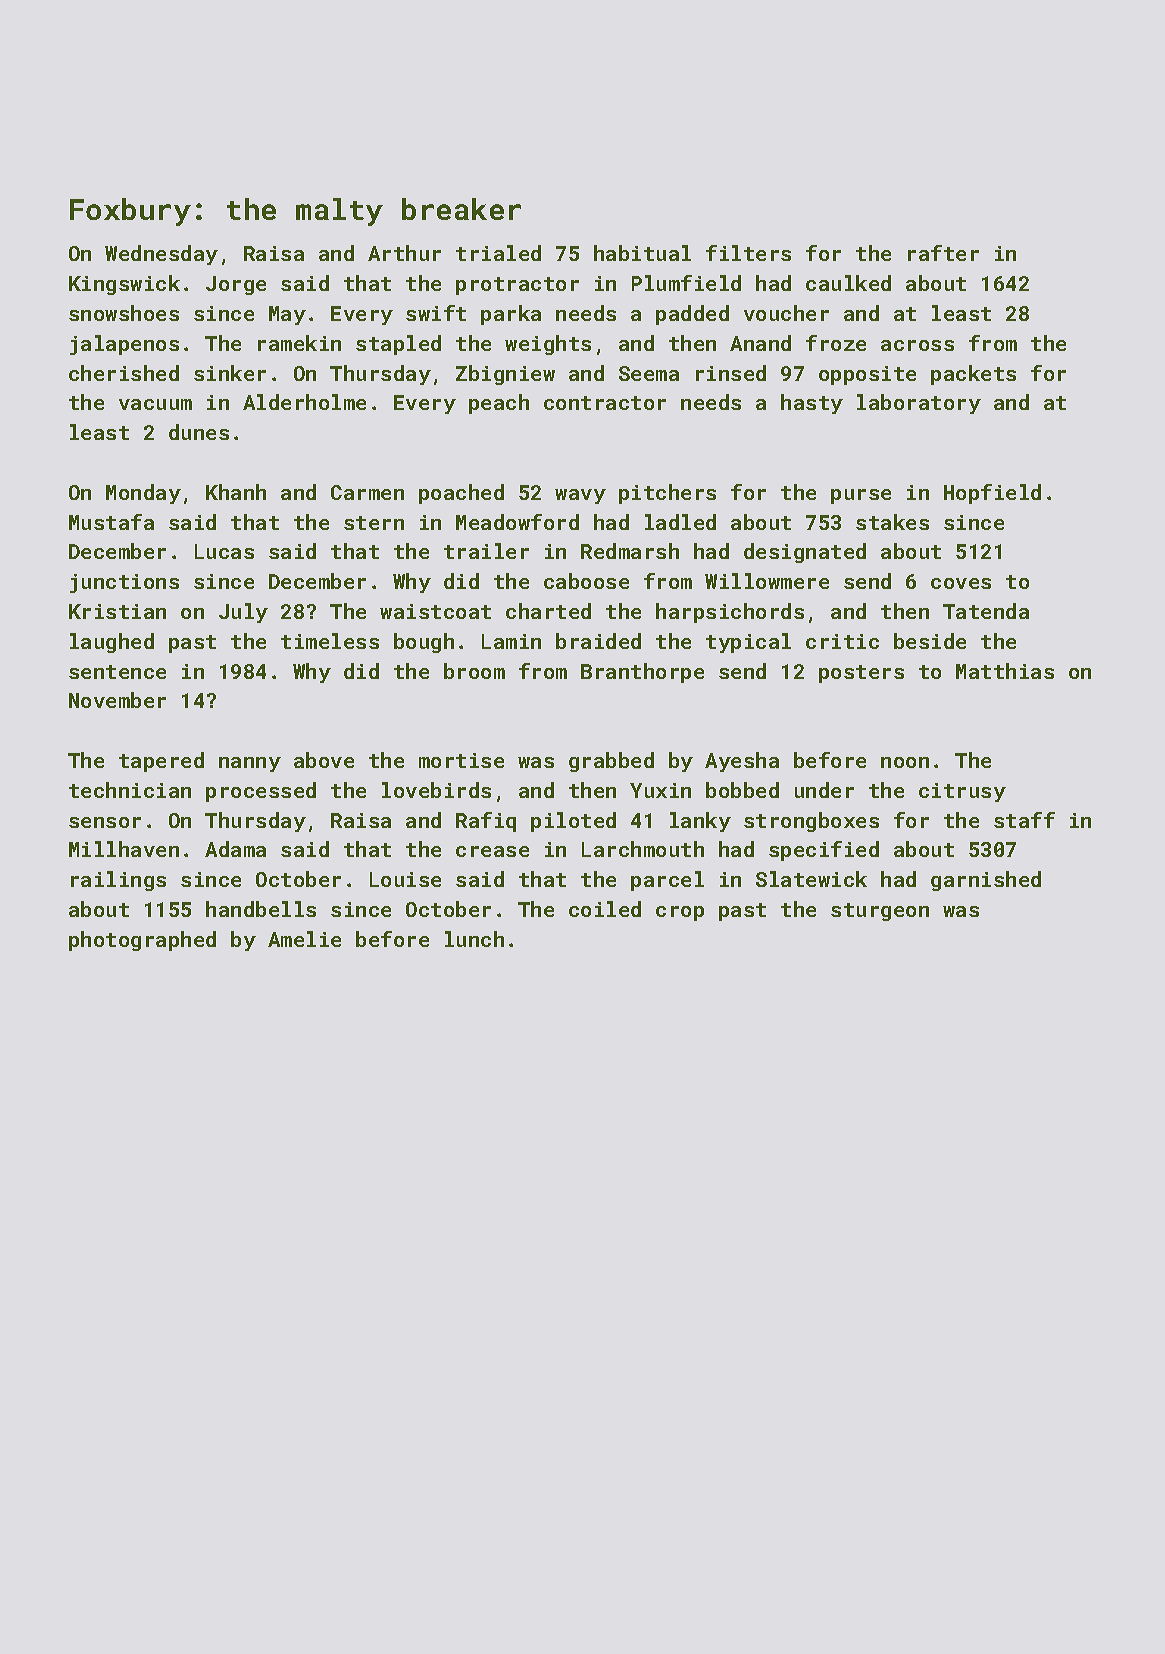 The height and width of the screenshot is (1654, 1165). What do you see at coordinates (919, 404) in the screenshot?
I see `laboratory` at bounding box center [919, 404].
